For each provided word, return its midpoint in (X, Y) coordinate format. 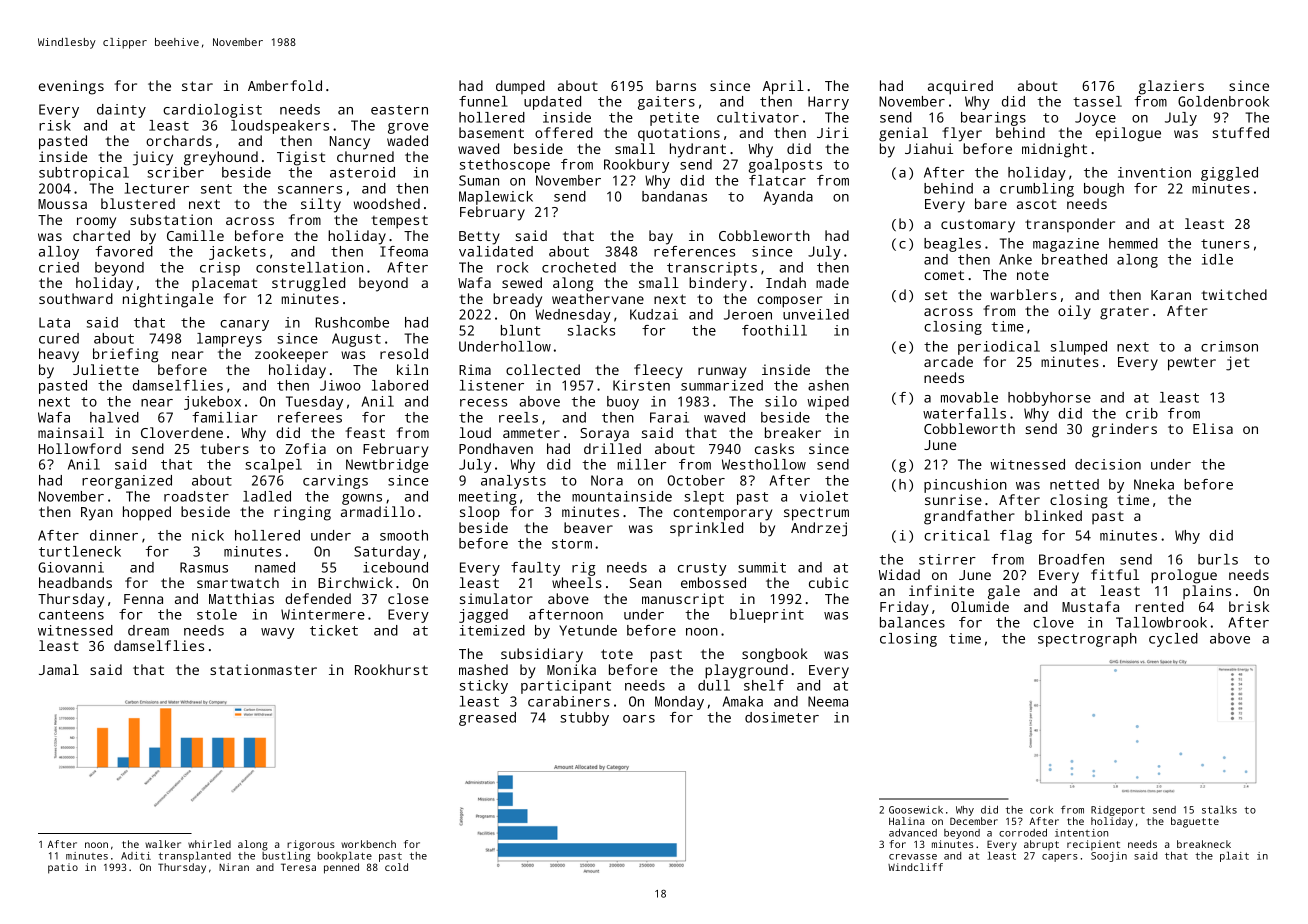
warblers (1024, 294)
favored (124, 251)
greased (487, 719)
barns (676, 85)
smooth (404, 535)
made (832, 282)
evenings (71, 87)
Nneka (1154, 484)
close (408, 598)
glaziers (1171, 87)
